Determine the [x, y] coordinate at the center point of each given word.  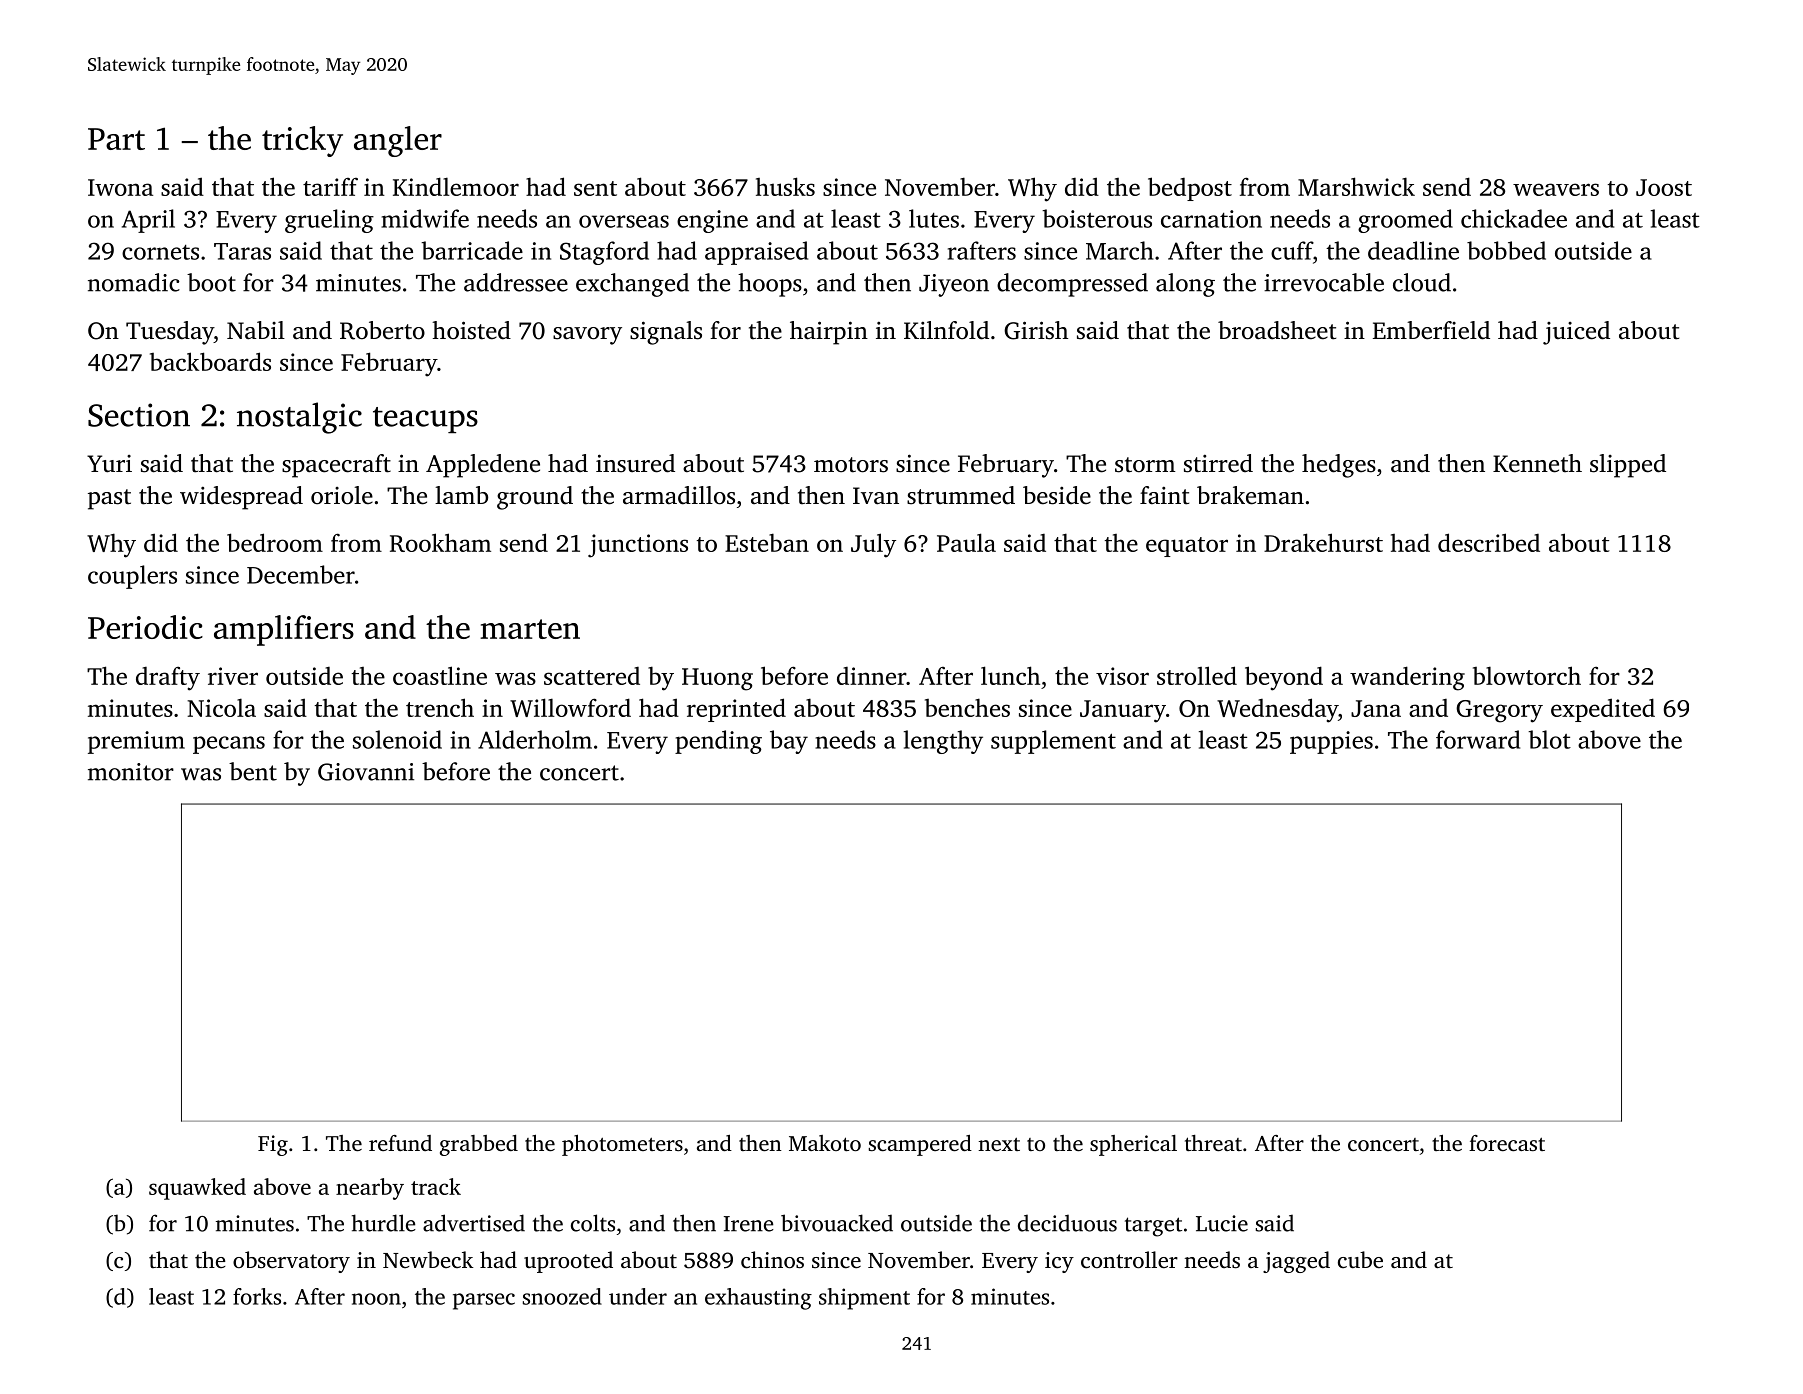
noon [376, 1299]
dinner [871, 676]
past [109, 499]
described [1489, 542]
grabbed [479, 1145]
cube [1360, 1259]
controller [1129, 1260]
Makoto [825, 1143]
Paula [966, 542]
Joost [1664, 187]
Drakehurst [1323, 542]
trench [440, 707]
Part [116, 139]
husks [785, 186]
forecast [1507, 1143]
